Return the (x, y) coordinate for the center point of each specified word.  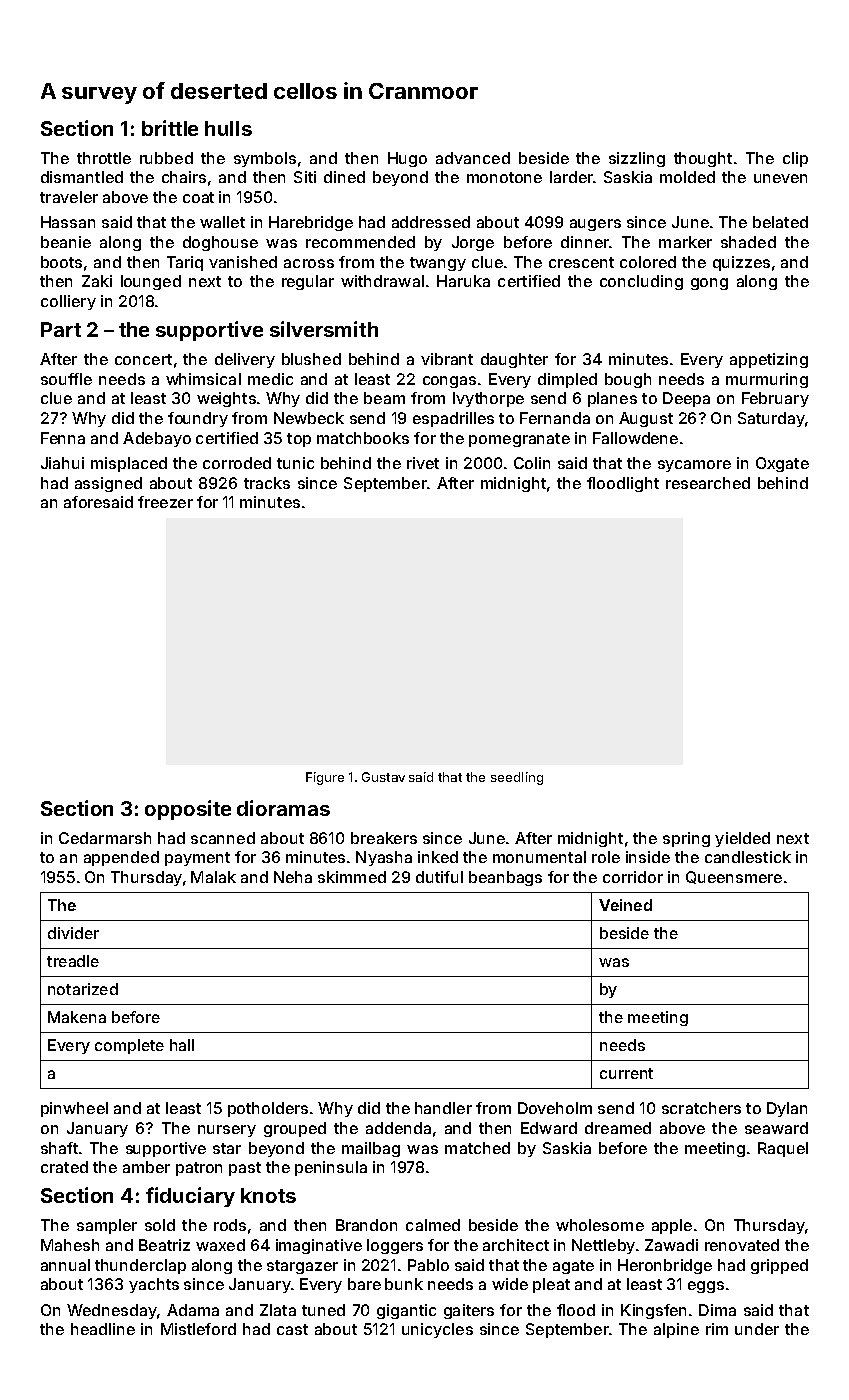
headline (103, 1329)
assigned (108, 484)
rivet (423, 463)
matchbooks (363, 438)
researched (708, 483)
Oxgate (782, 464)
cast (292, 1329)
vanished (243, 262)
